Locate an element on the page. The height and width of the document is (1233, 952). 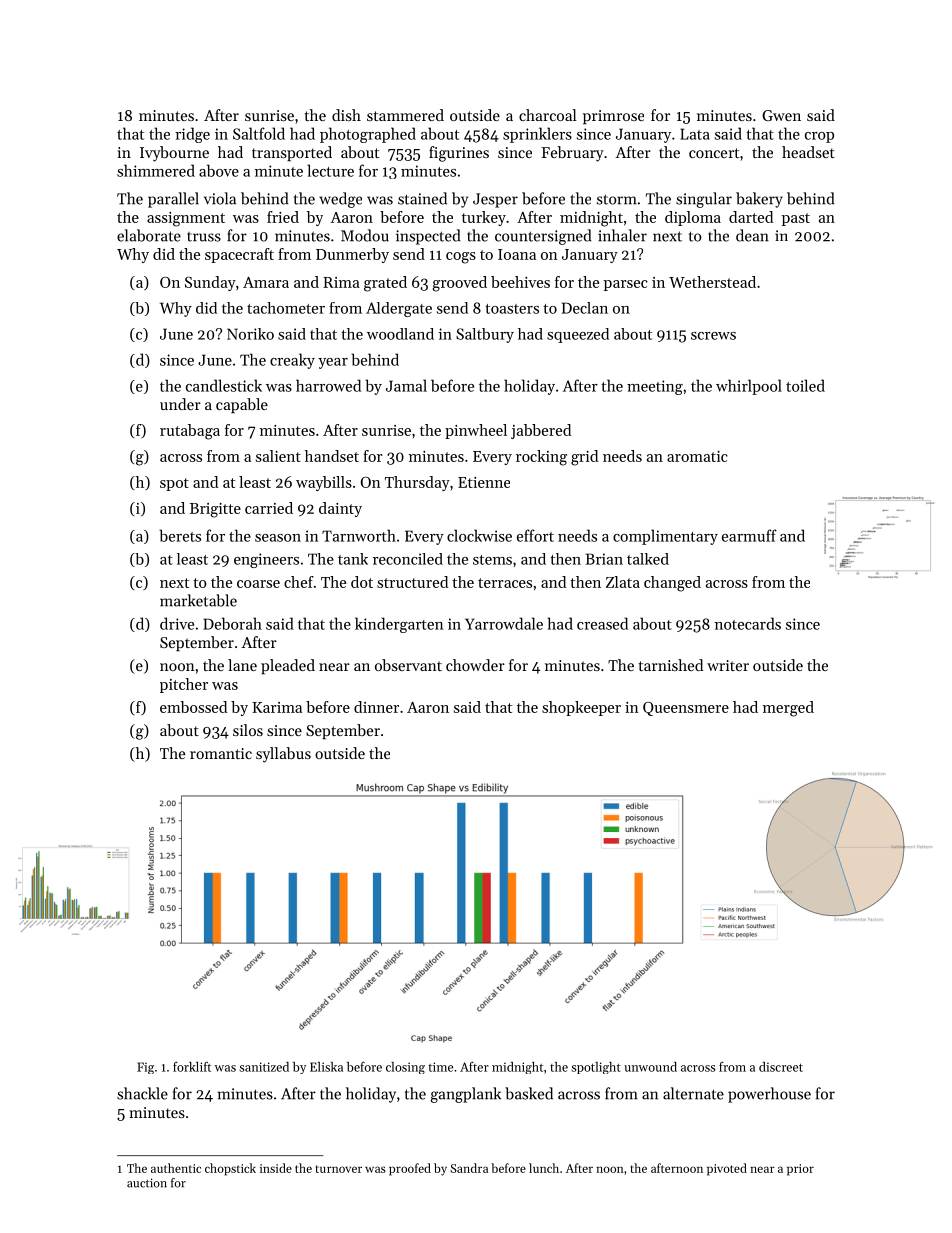
shackle is located at coordinates (142, 1093).
